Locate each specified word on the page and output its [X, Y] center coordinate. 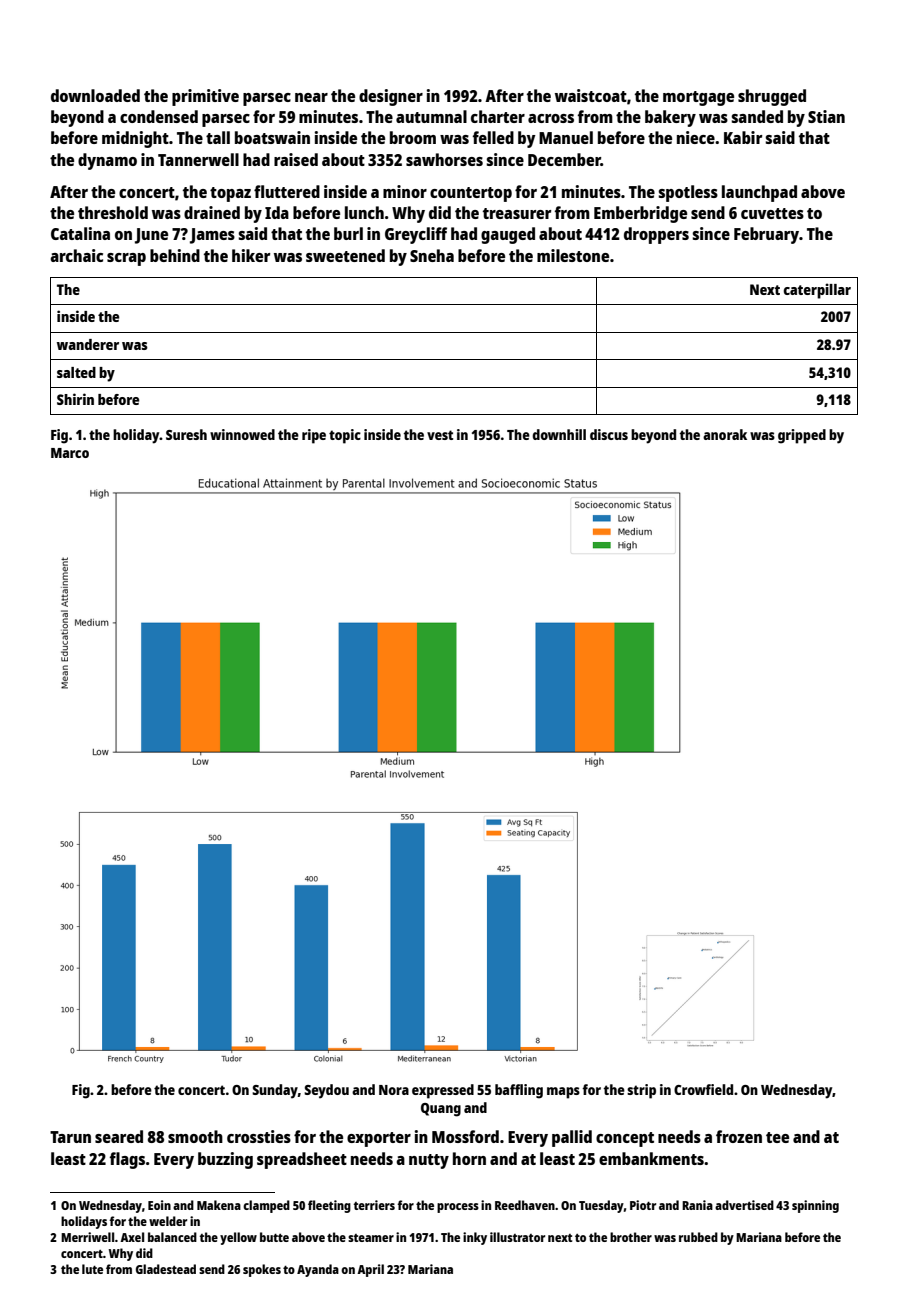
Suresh [186, 434]
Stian [826, 116]
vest [440, 435]
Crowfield [703, 1089]
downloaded [95, 95]
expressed [443, 1091]
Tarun [70, 1137]
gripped [802, 436]
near [311, 97]
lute [92, 1269]
